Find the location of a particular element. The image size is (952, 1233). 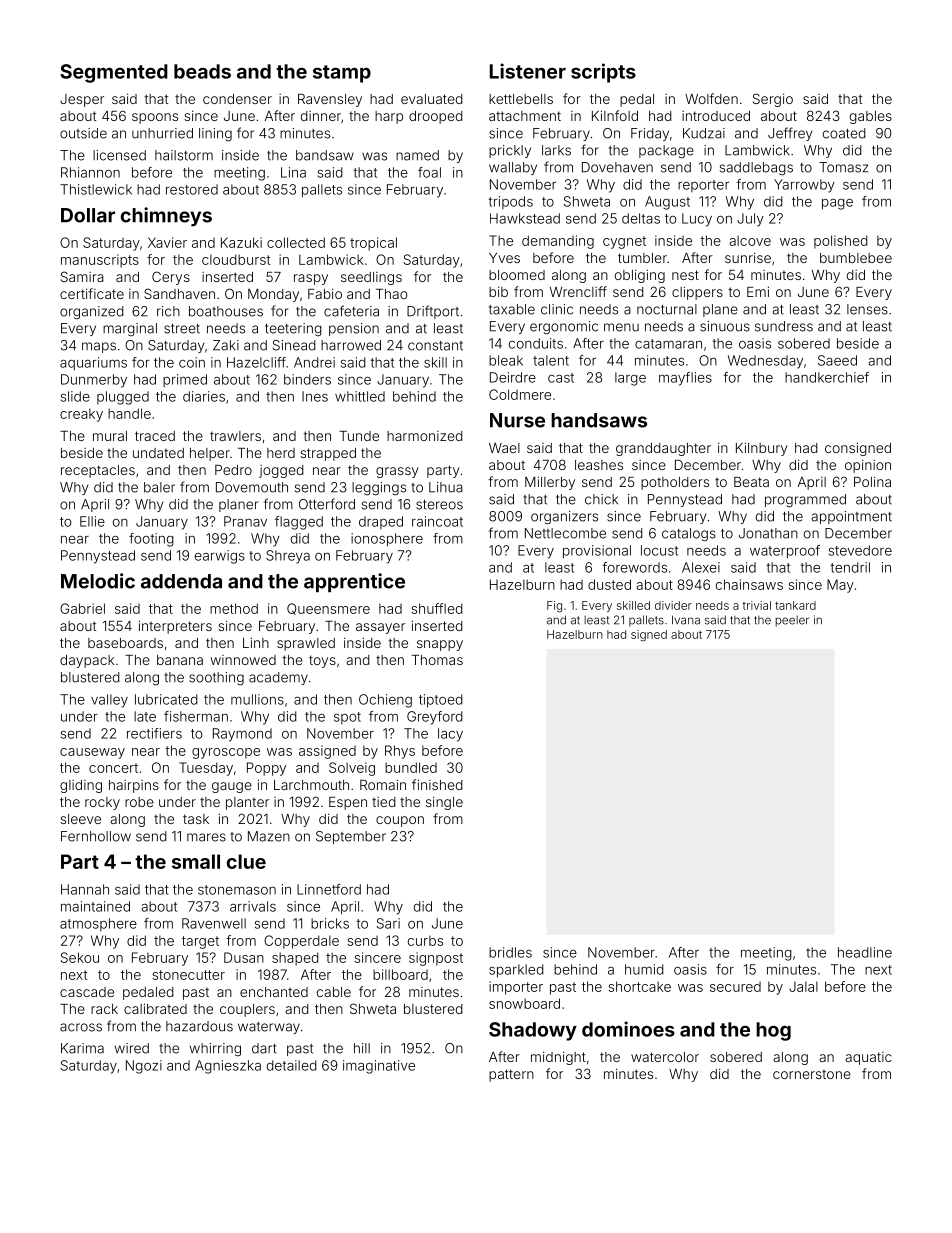

banana is located at coordinates (180, 660).
